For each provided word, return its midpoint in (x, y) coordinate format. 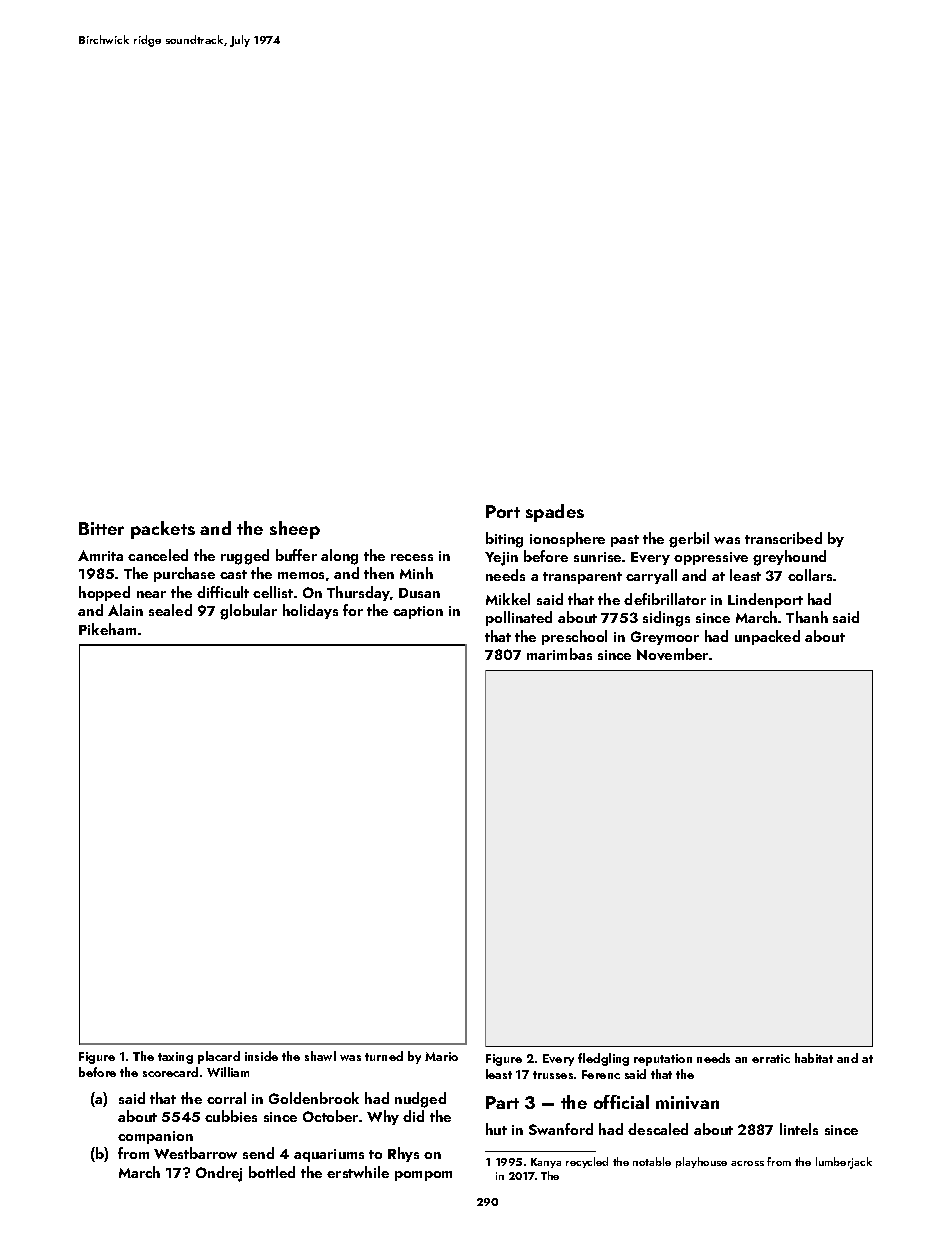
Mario (441, 1056)
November (672, 654)
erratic (771, 1058)
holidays (310, 611)
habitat (814, 1058)
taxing (175, 1058)
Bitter (101, 528)
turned (384, 1056)
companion (155, 1137)
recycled (587, 1162)
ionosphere (567, 539)
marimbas (559, 654)
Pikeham (107, 629)
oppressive (711, 558)
